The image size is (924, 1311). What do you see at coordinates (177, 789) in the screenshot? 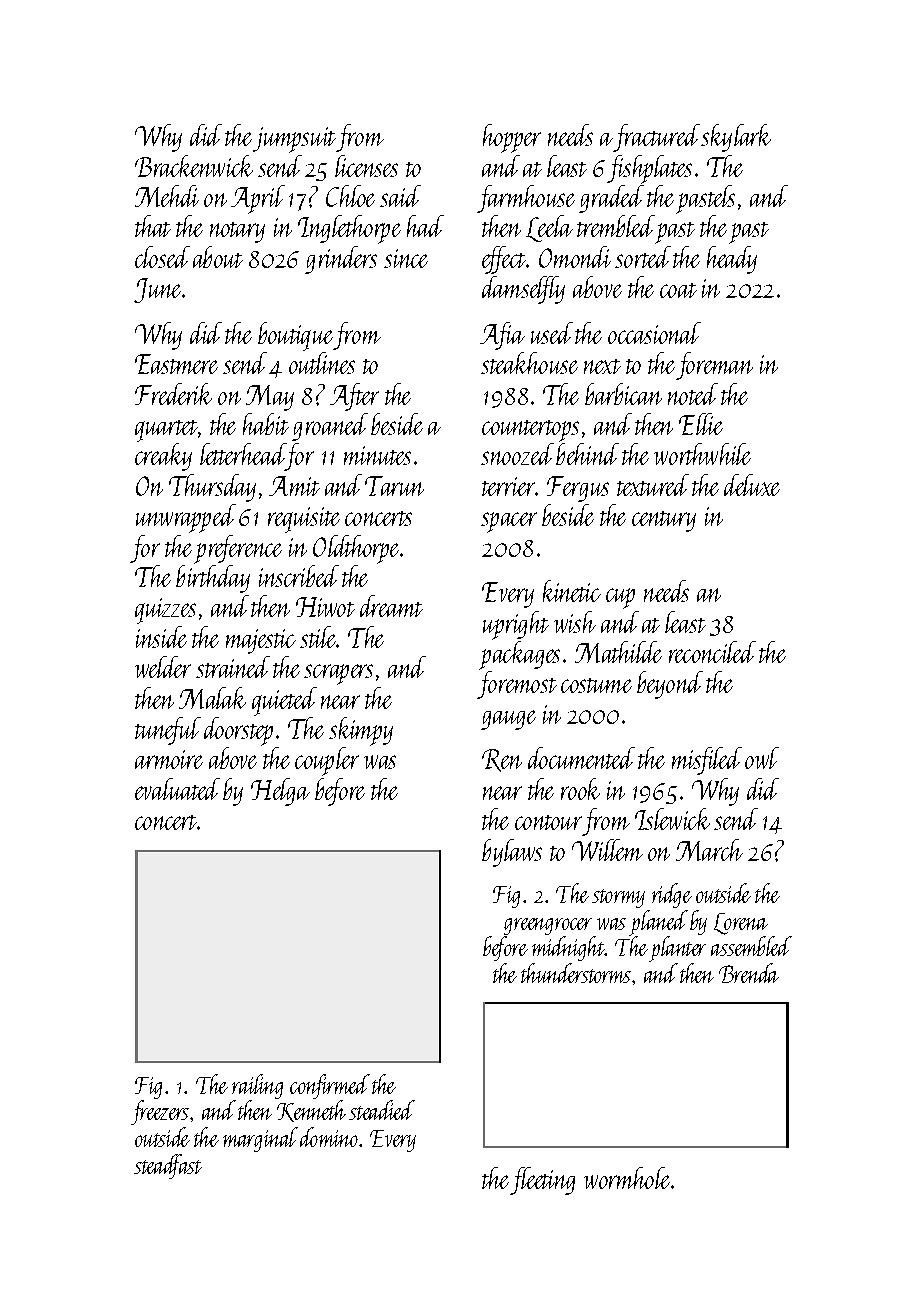
I see `evaluated` at bounding box center [177, 789].
